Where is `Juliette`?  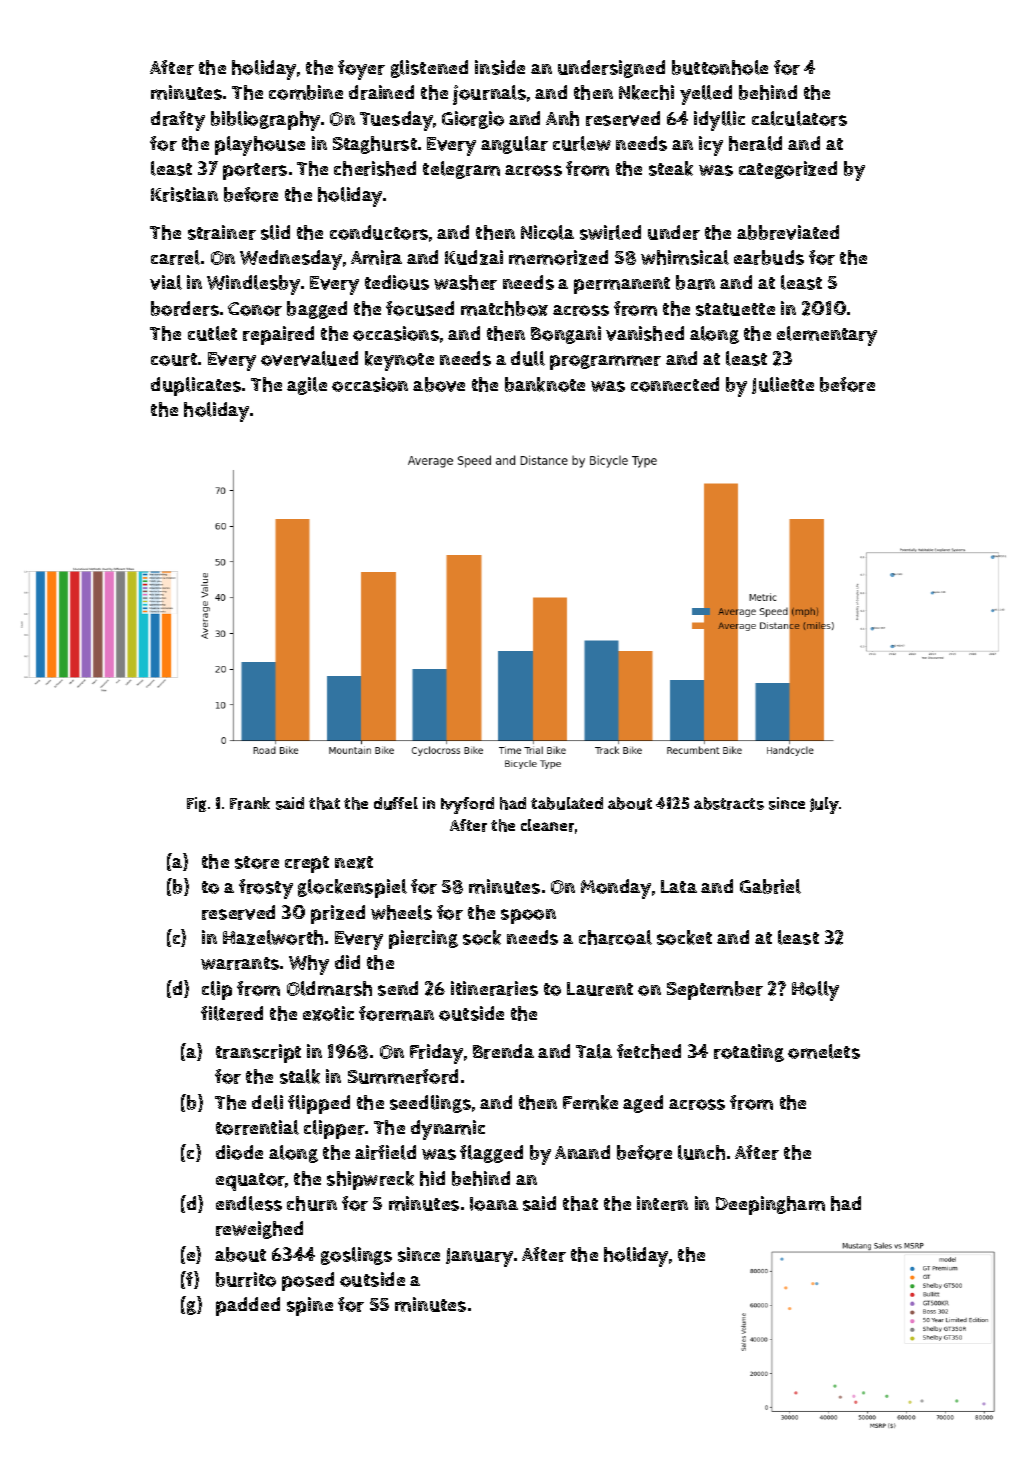 Juliette is located at coordinates (783, 385).
